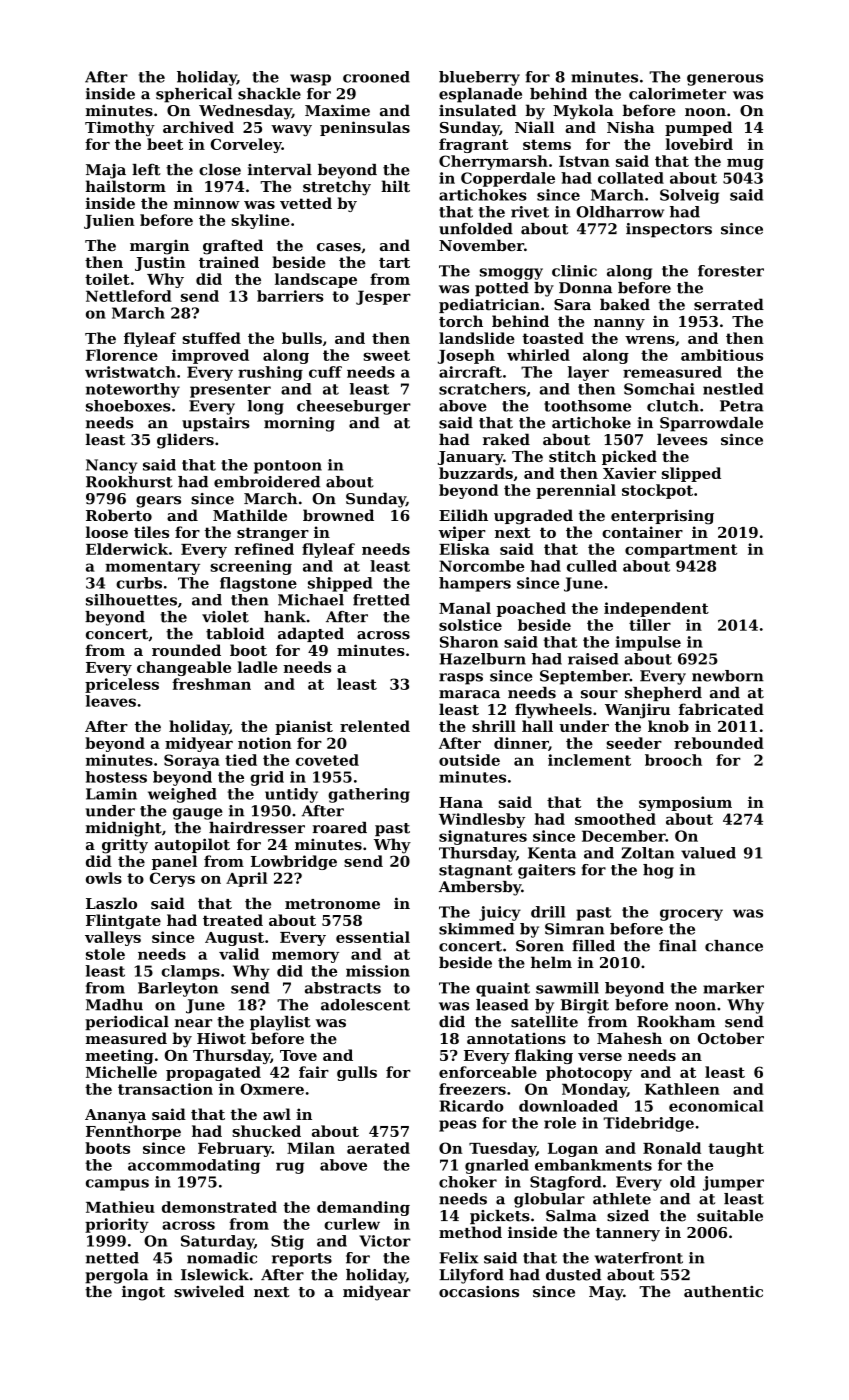 This screenshot has width=849, height=1400. I want to click on Cerys, so click(172, 879).
